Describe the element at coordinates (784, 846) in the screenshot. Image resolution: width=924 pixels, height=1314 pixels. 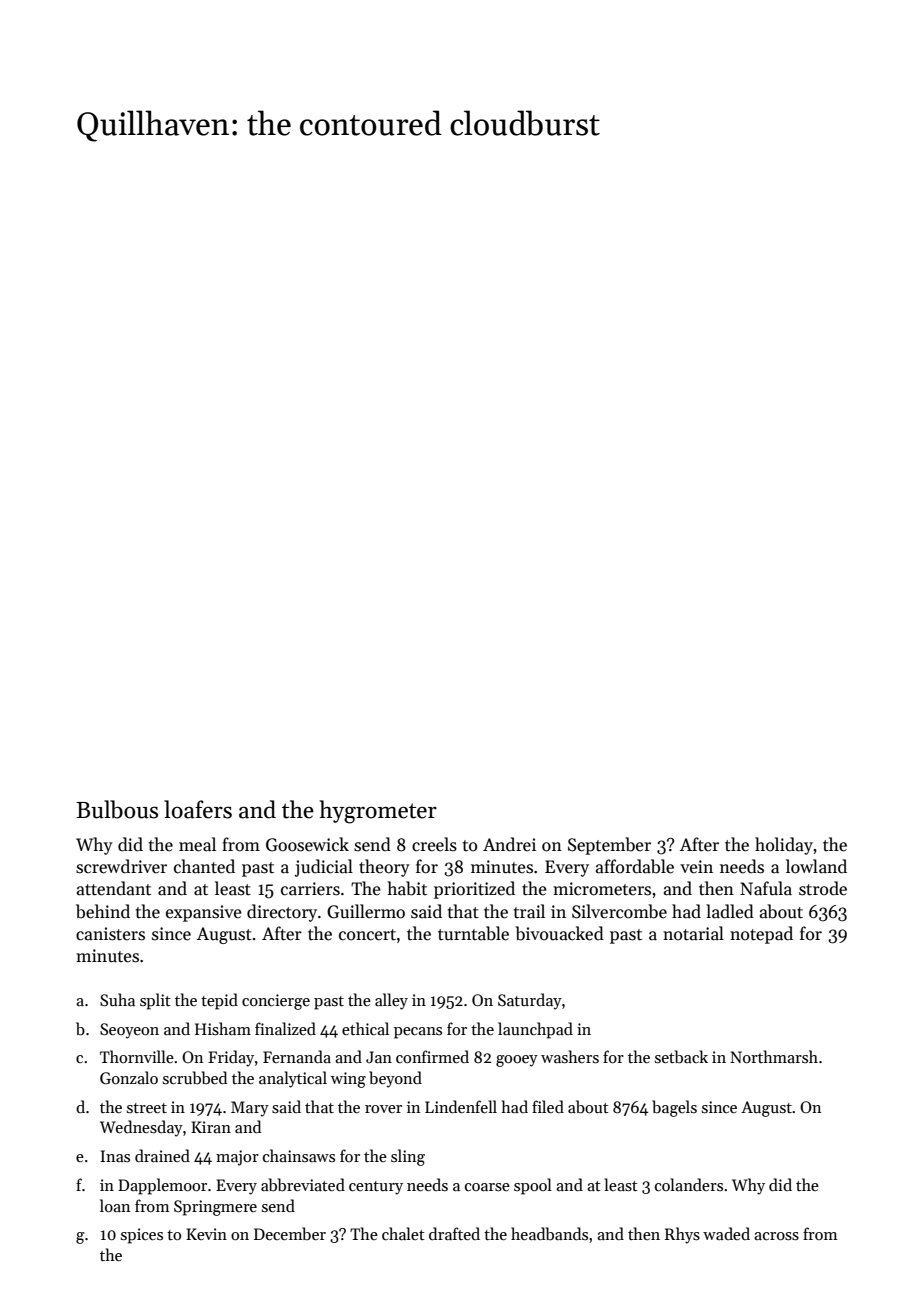
I see `holiday` at that location.
